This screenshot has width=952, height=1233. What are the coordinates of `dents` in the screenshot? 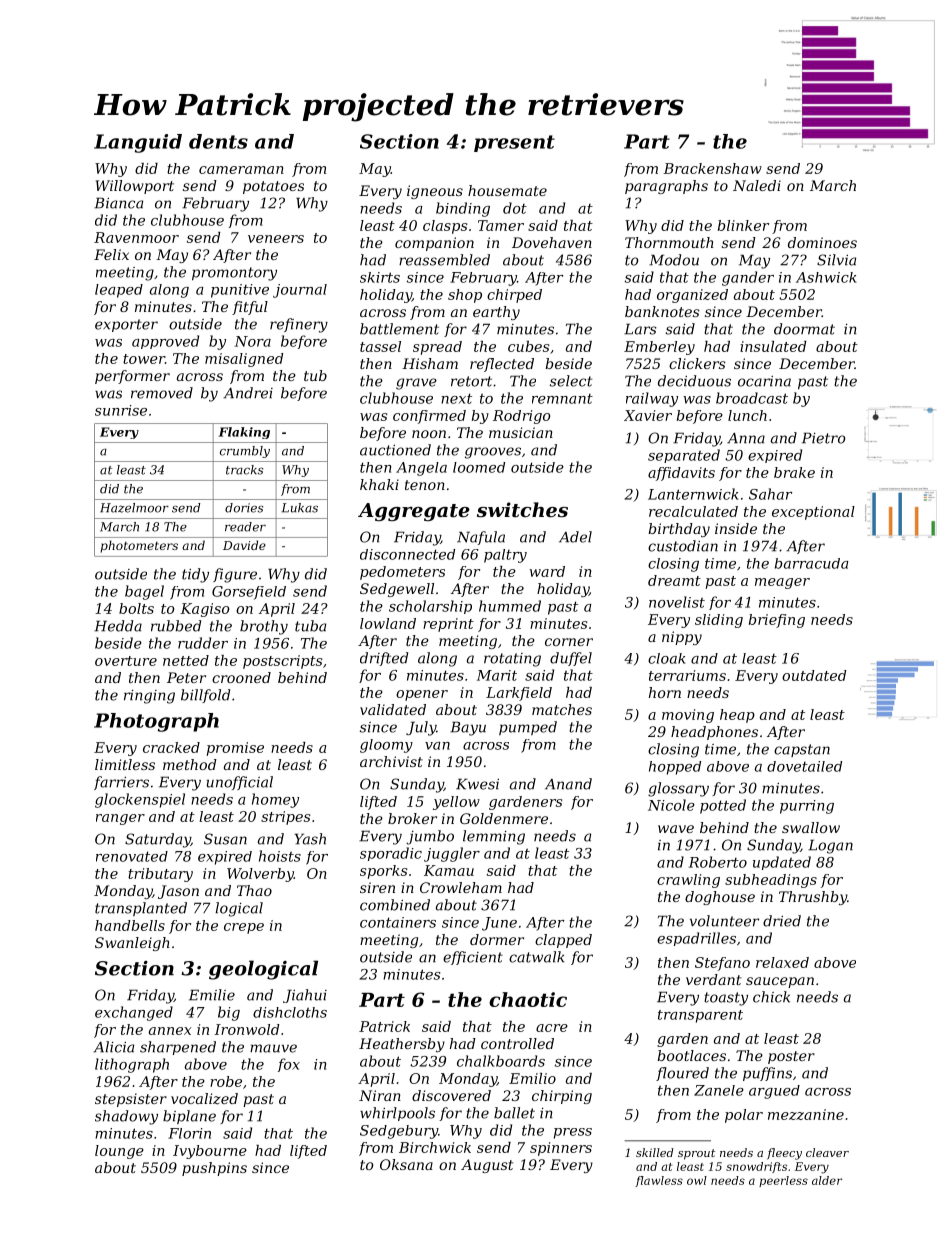 It's located at (218, 141).
